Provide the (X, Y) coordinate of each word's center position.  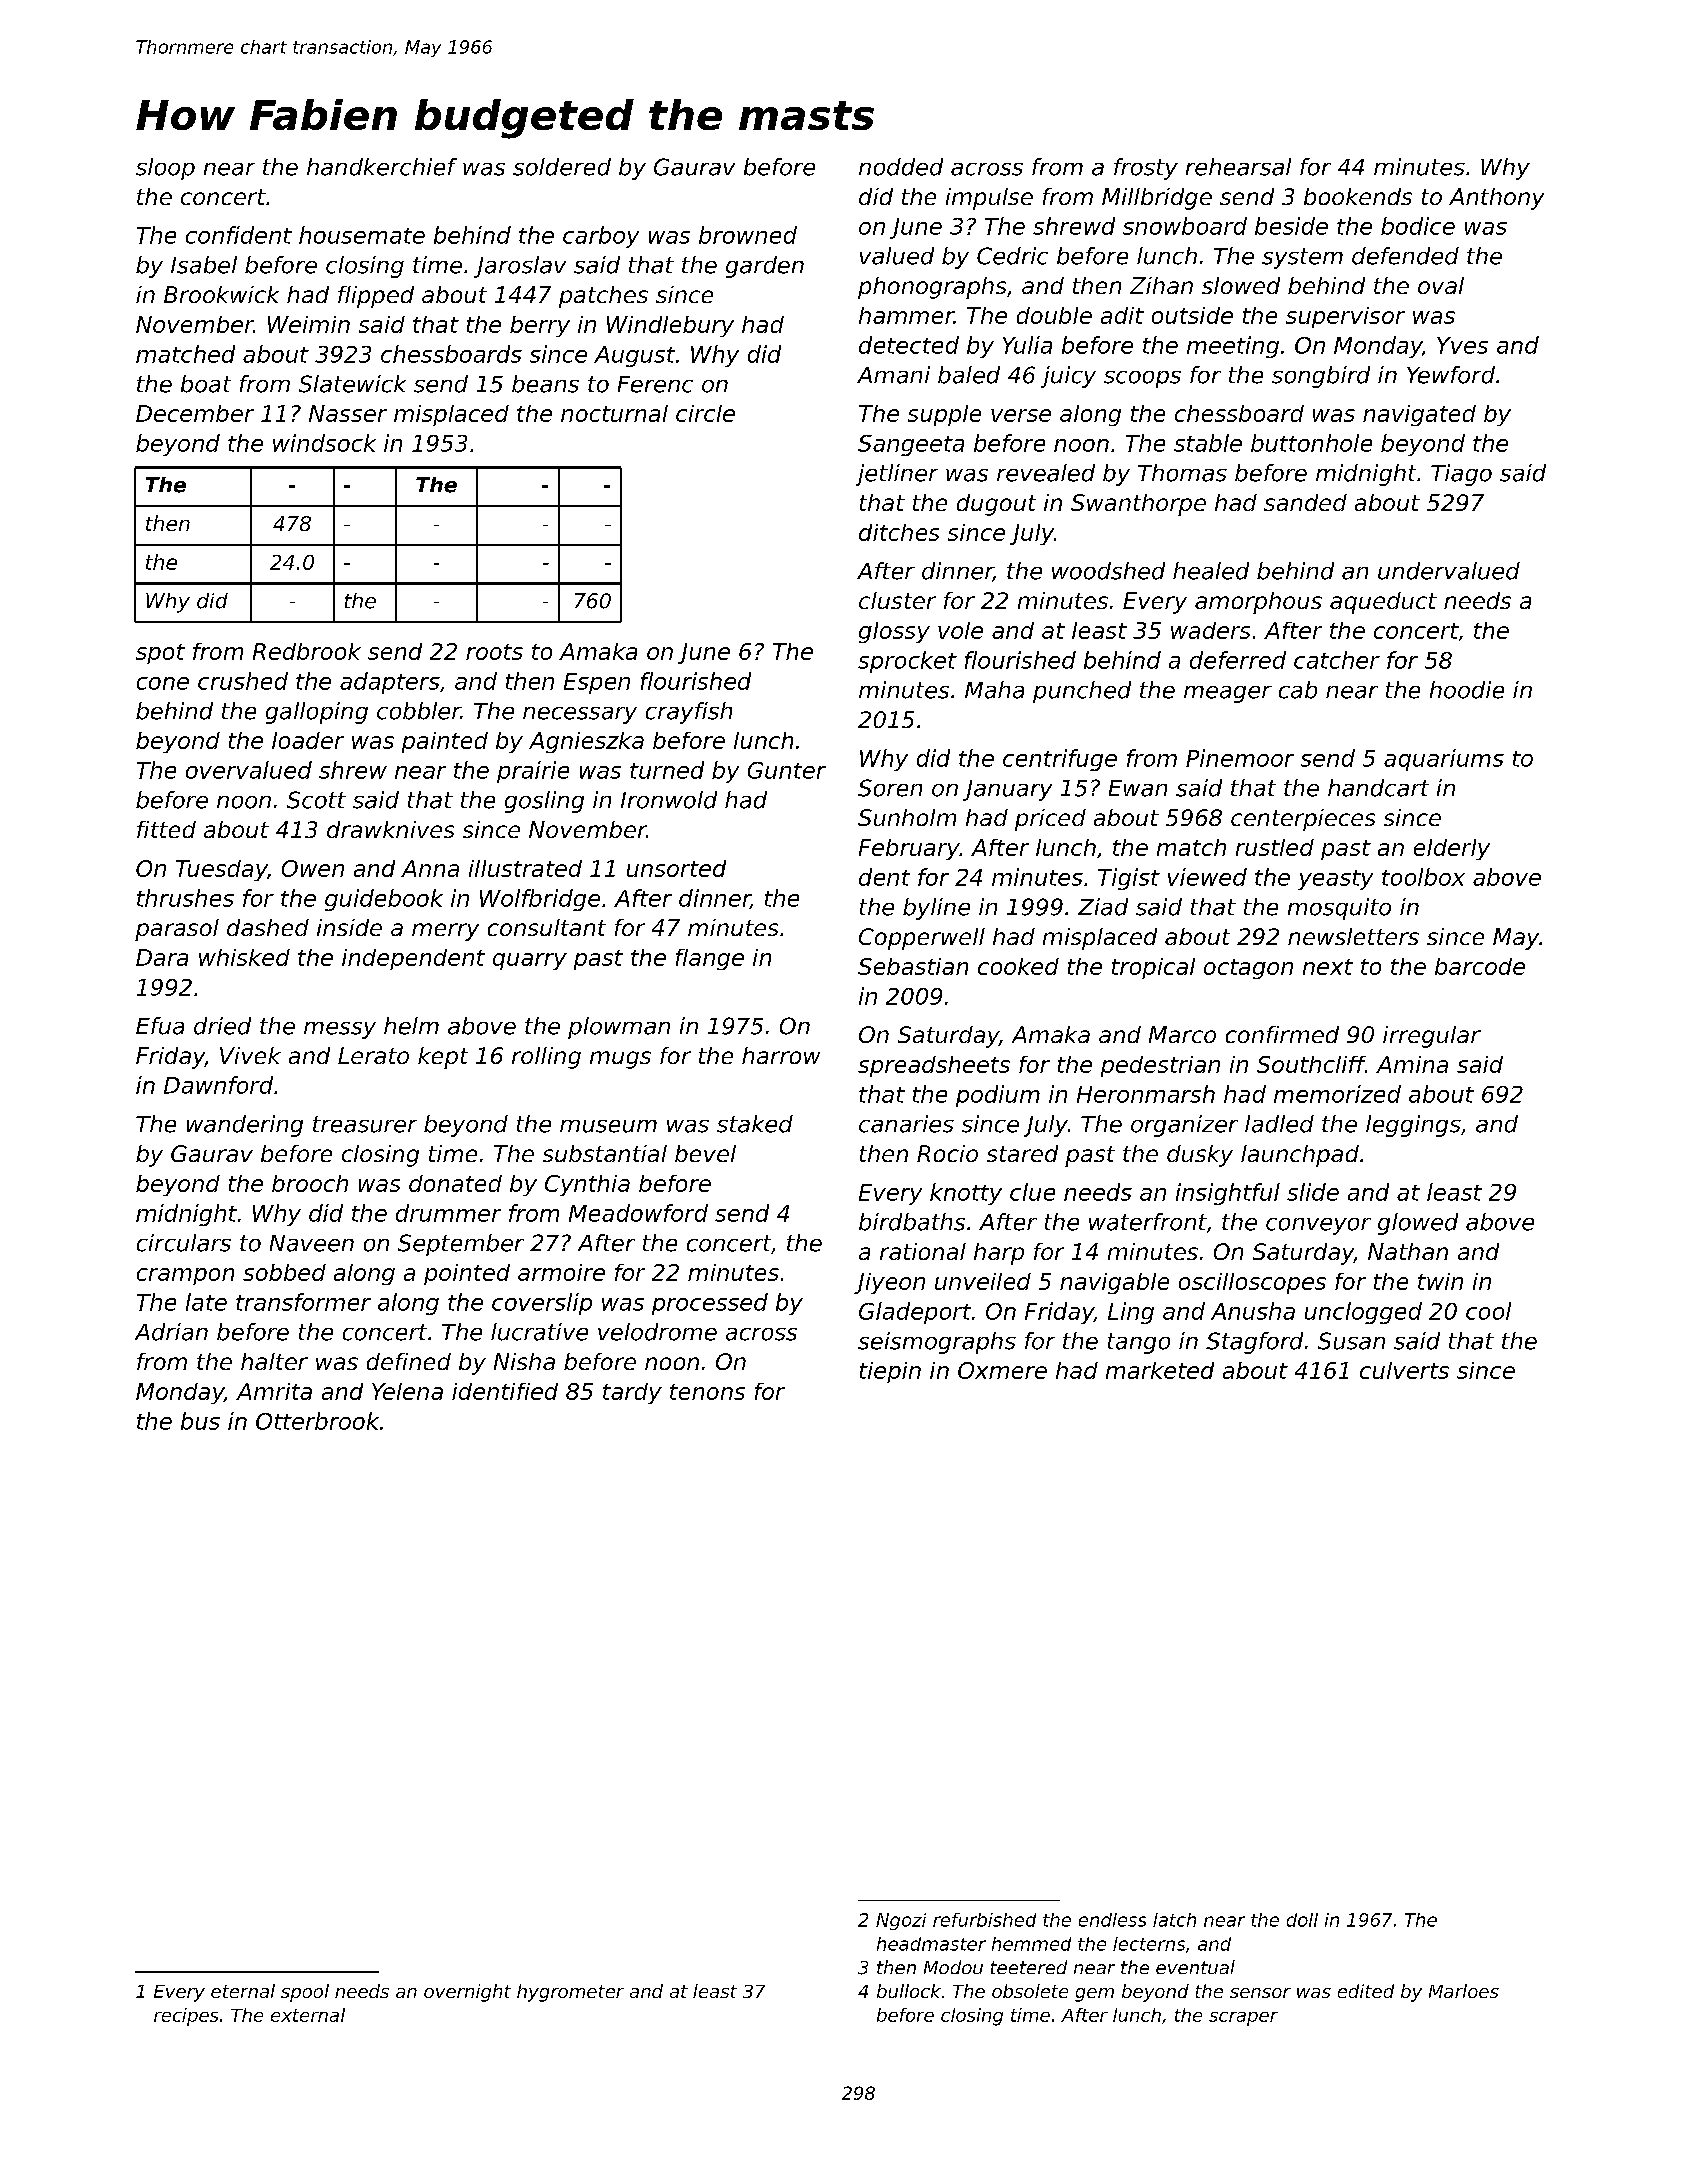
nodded (901, 167)
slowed (1241, 285)
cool (1488, 1311)
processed (710, 1304)
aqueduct (1383, 603)
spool (305, 1993)
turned (667, 770)
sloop (165, 169)
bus (200, 1421)
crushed (243, 681)
